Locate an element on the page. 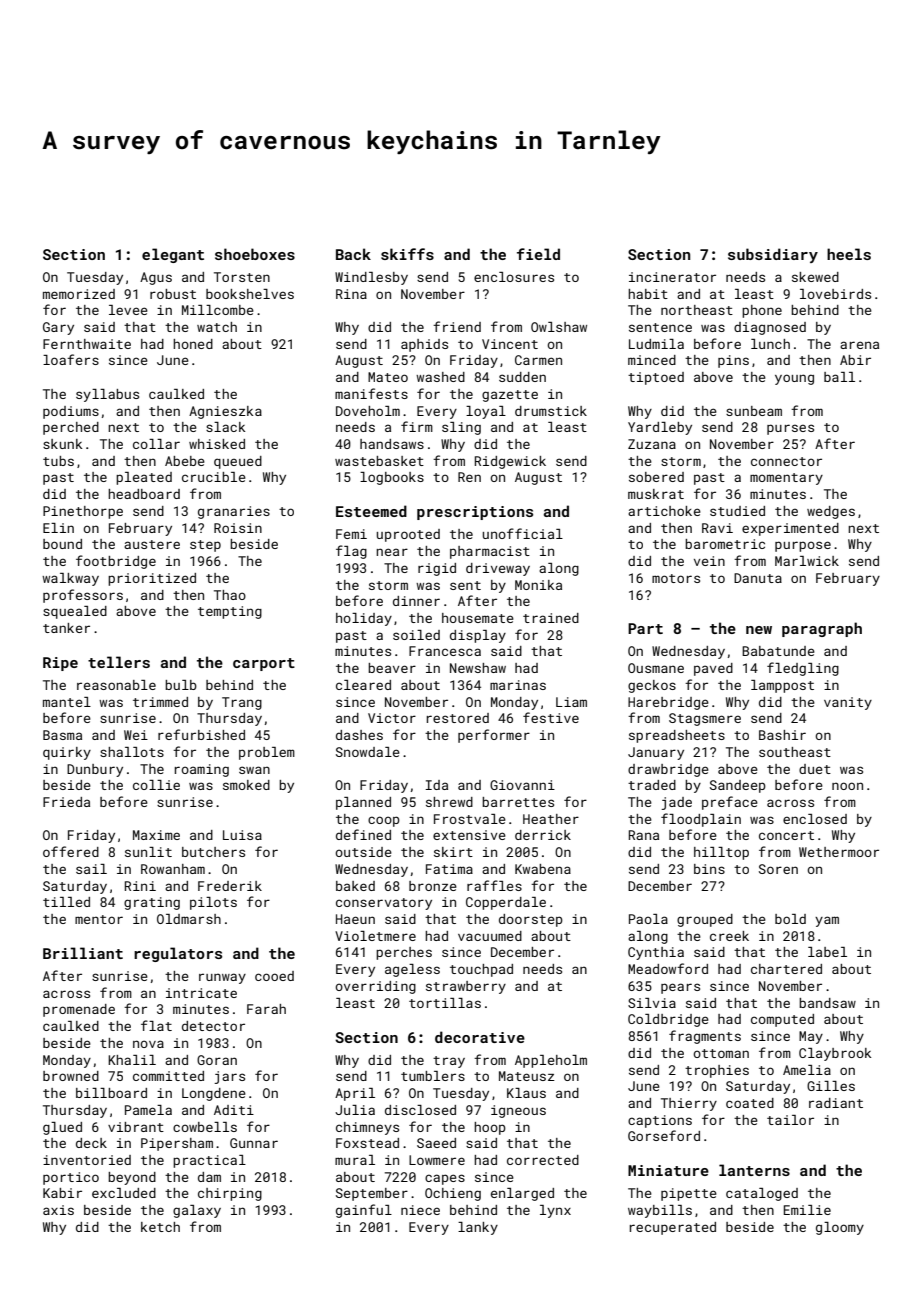 This page has height=1308, width=924. memorized is located at coordinates (79, 294).
